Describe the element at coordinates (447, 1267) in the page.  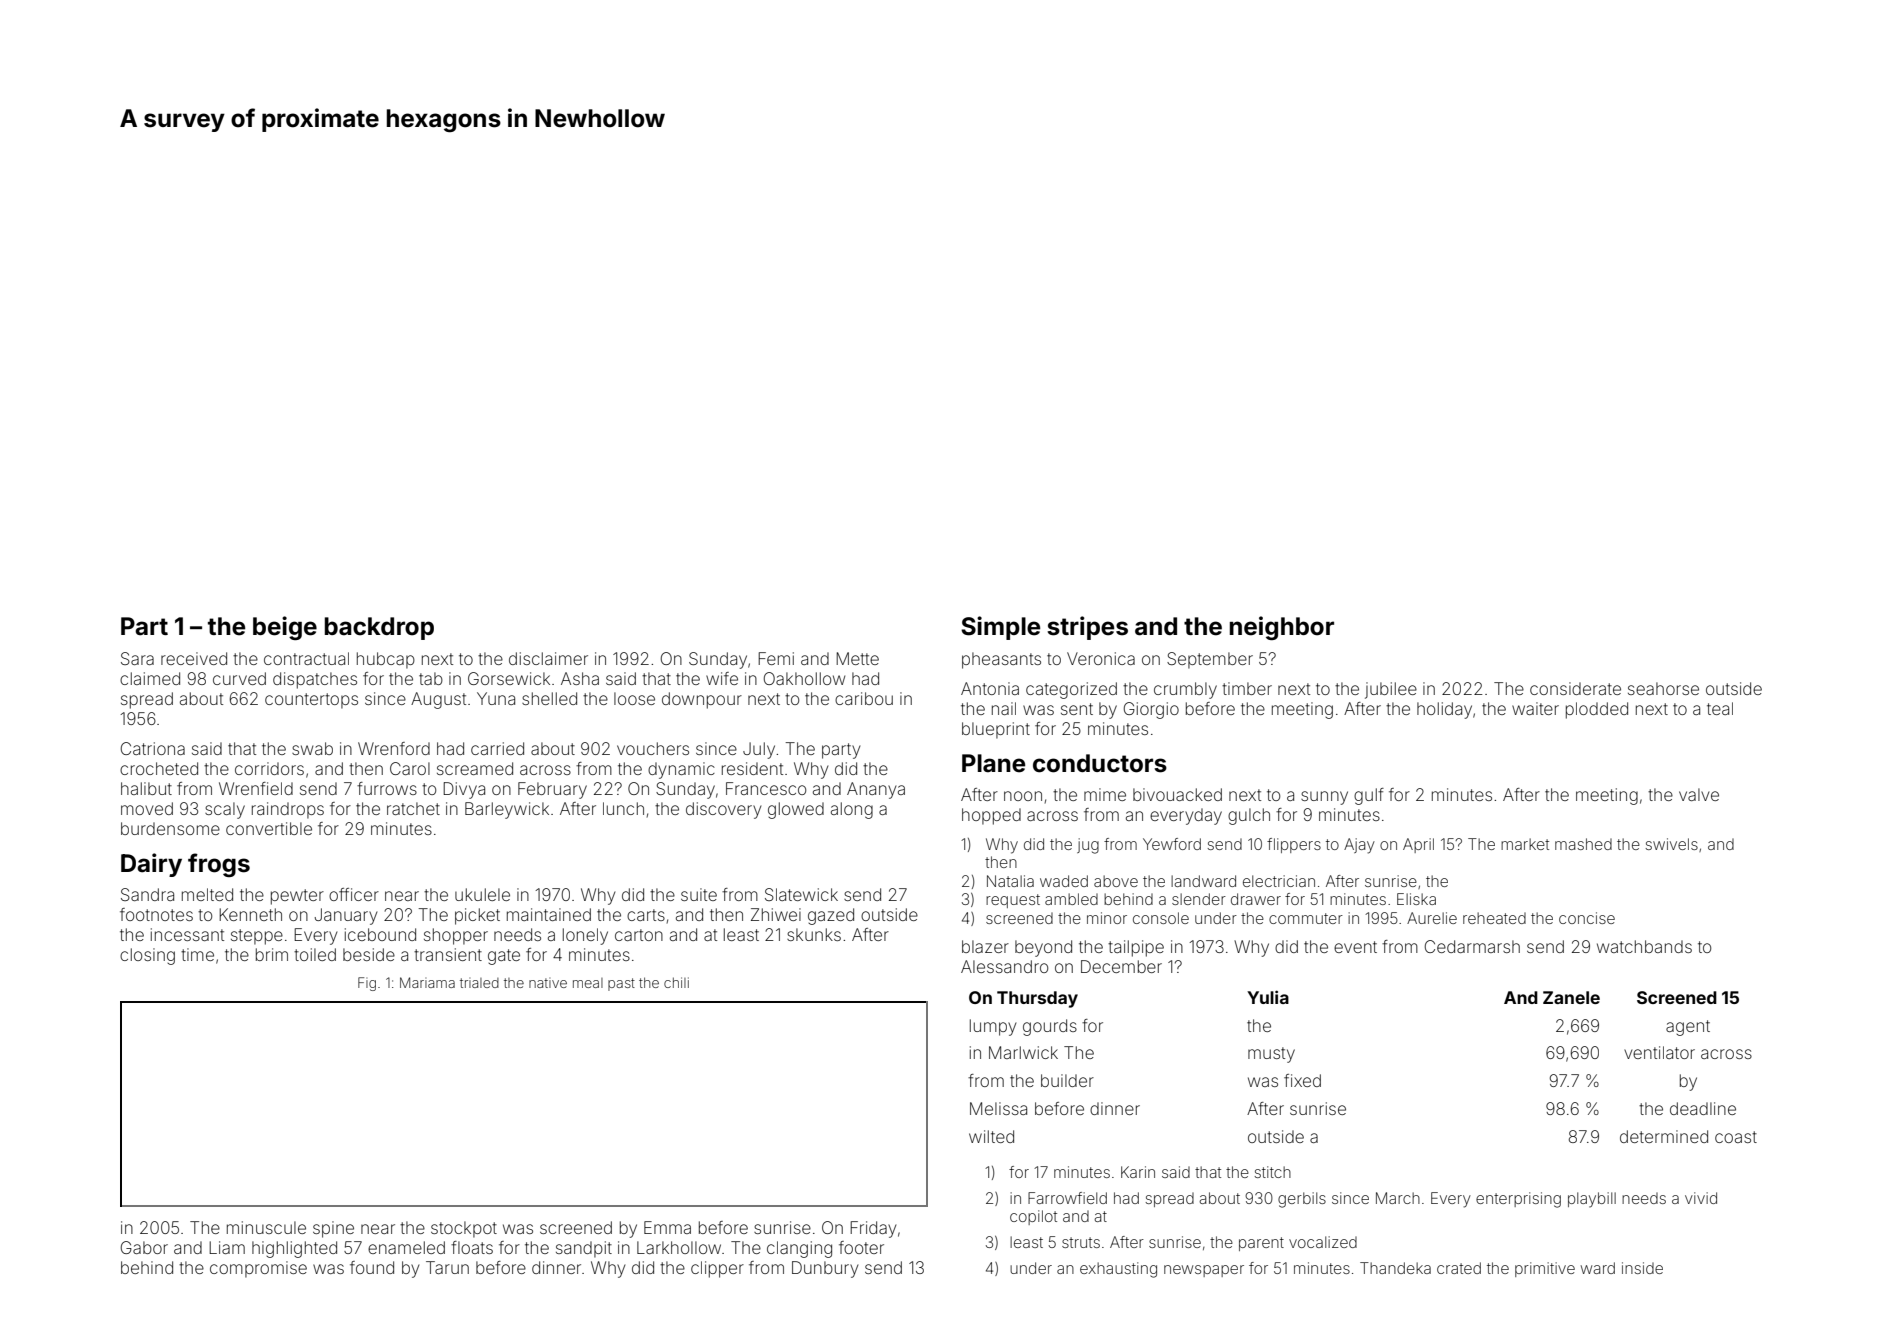
I see `Tarun` at that location.
